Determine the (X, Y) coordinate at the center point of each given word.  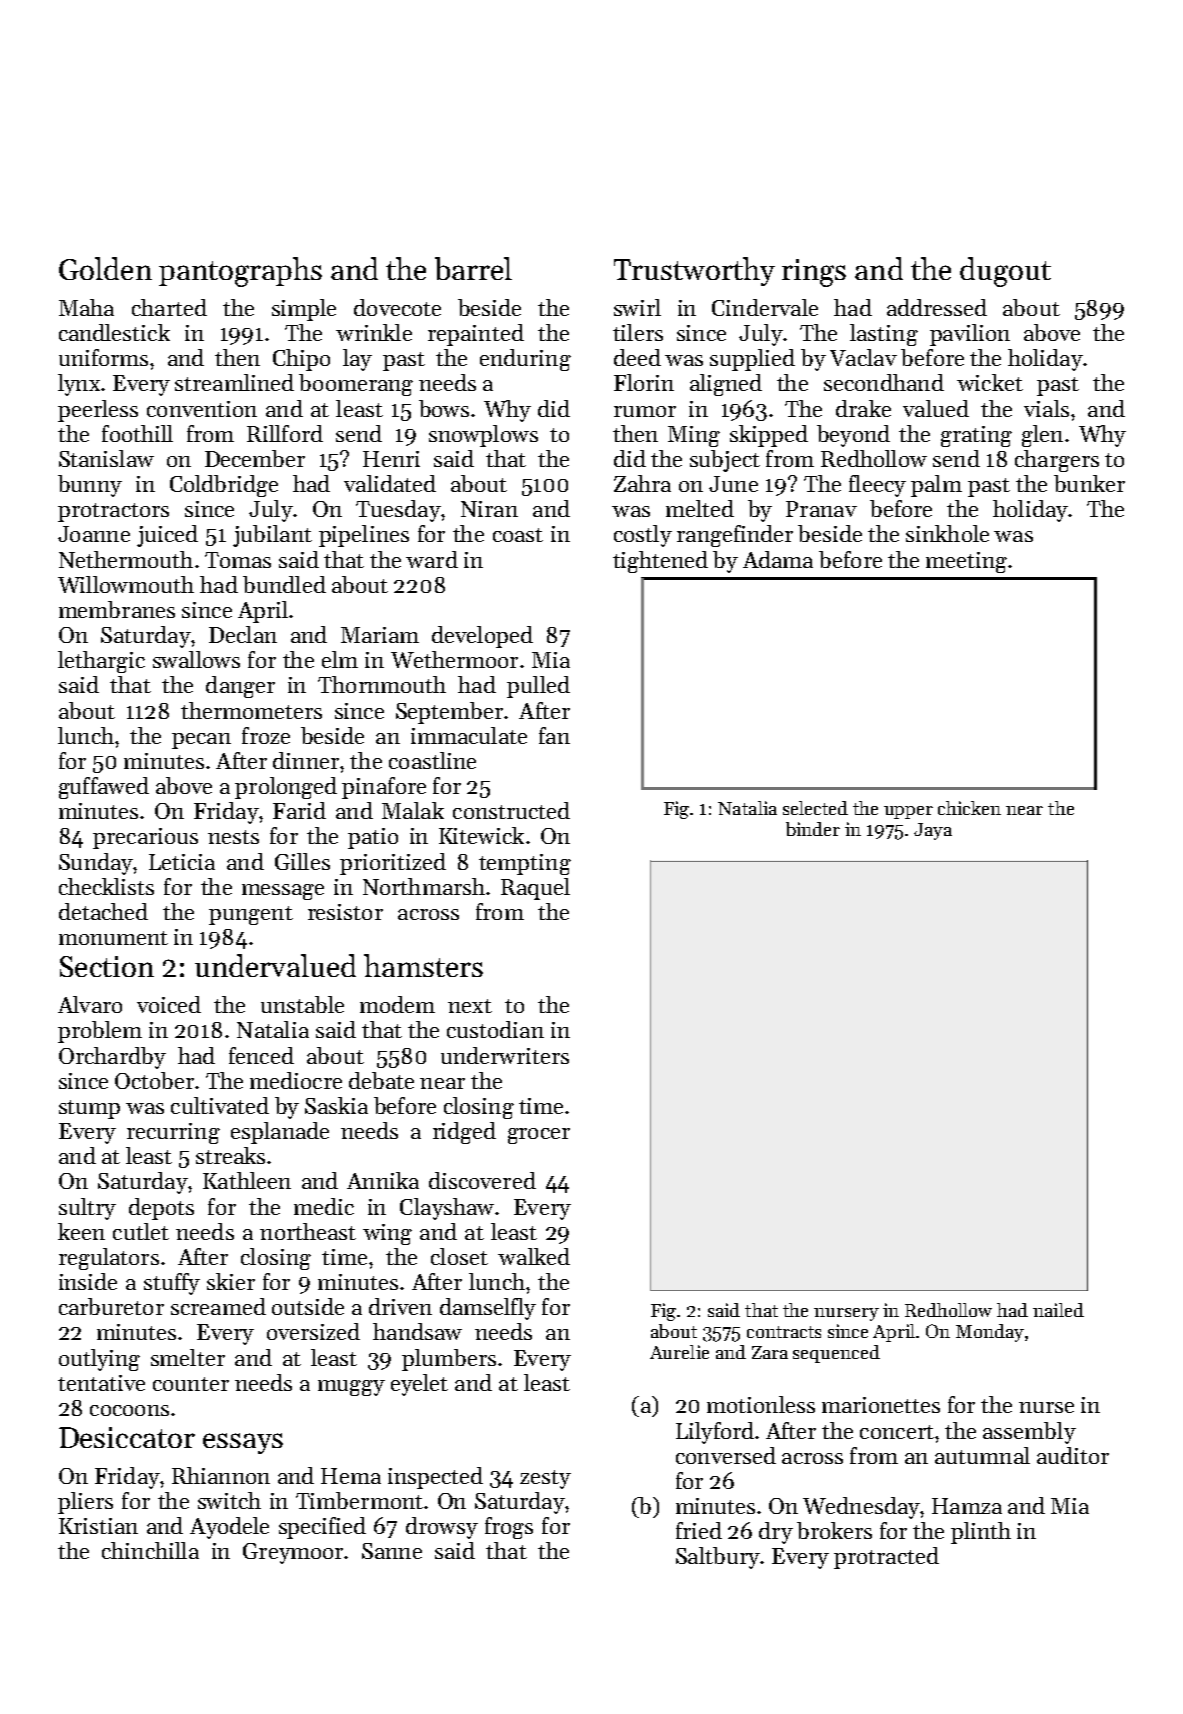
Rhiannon (221, 1475)
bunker (1089, 483)
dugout (1005, 272)
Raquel (535, 889)
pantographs (240, 272)
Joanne (94, 534)
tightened (660, 562)
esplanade (280, 1133)
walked (534, 1256)
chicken (969, 808)
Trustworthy (694, 271)
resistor (345, 912)
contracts (784, 1332)
